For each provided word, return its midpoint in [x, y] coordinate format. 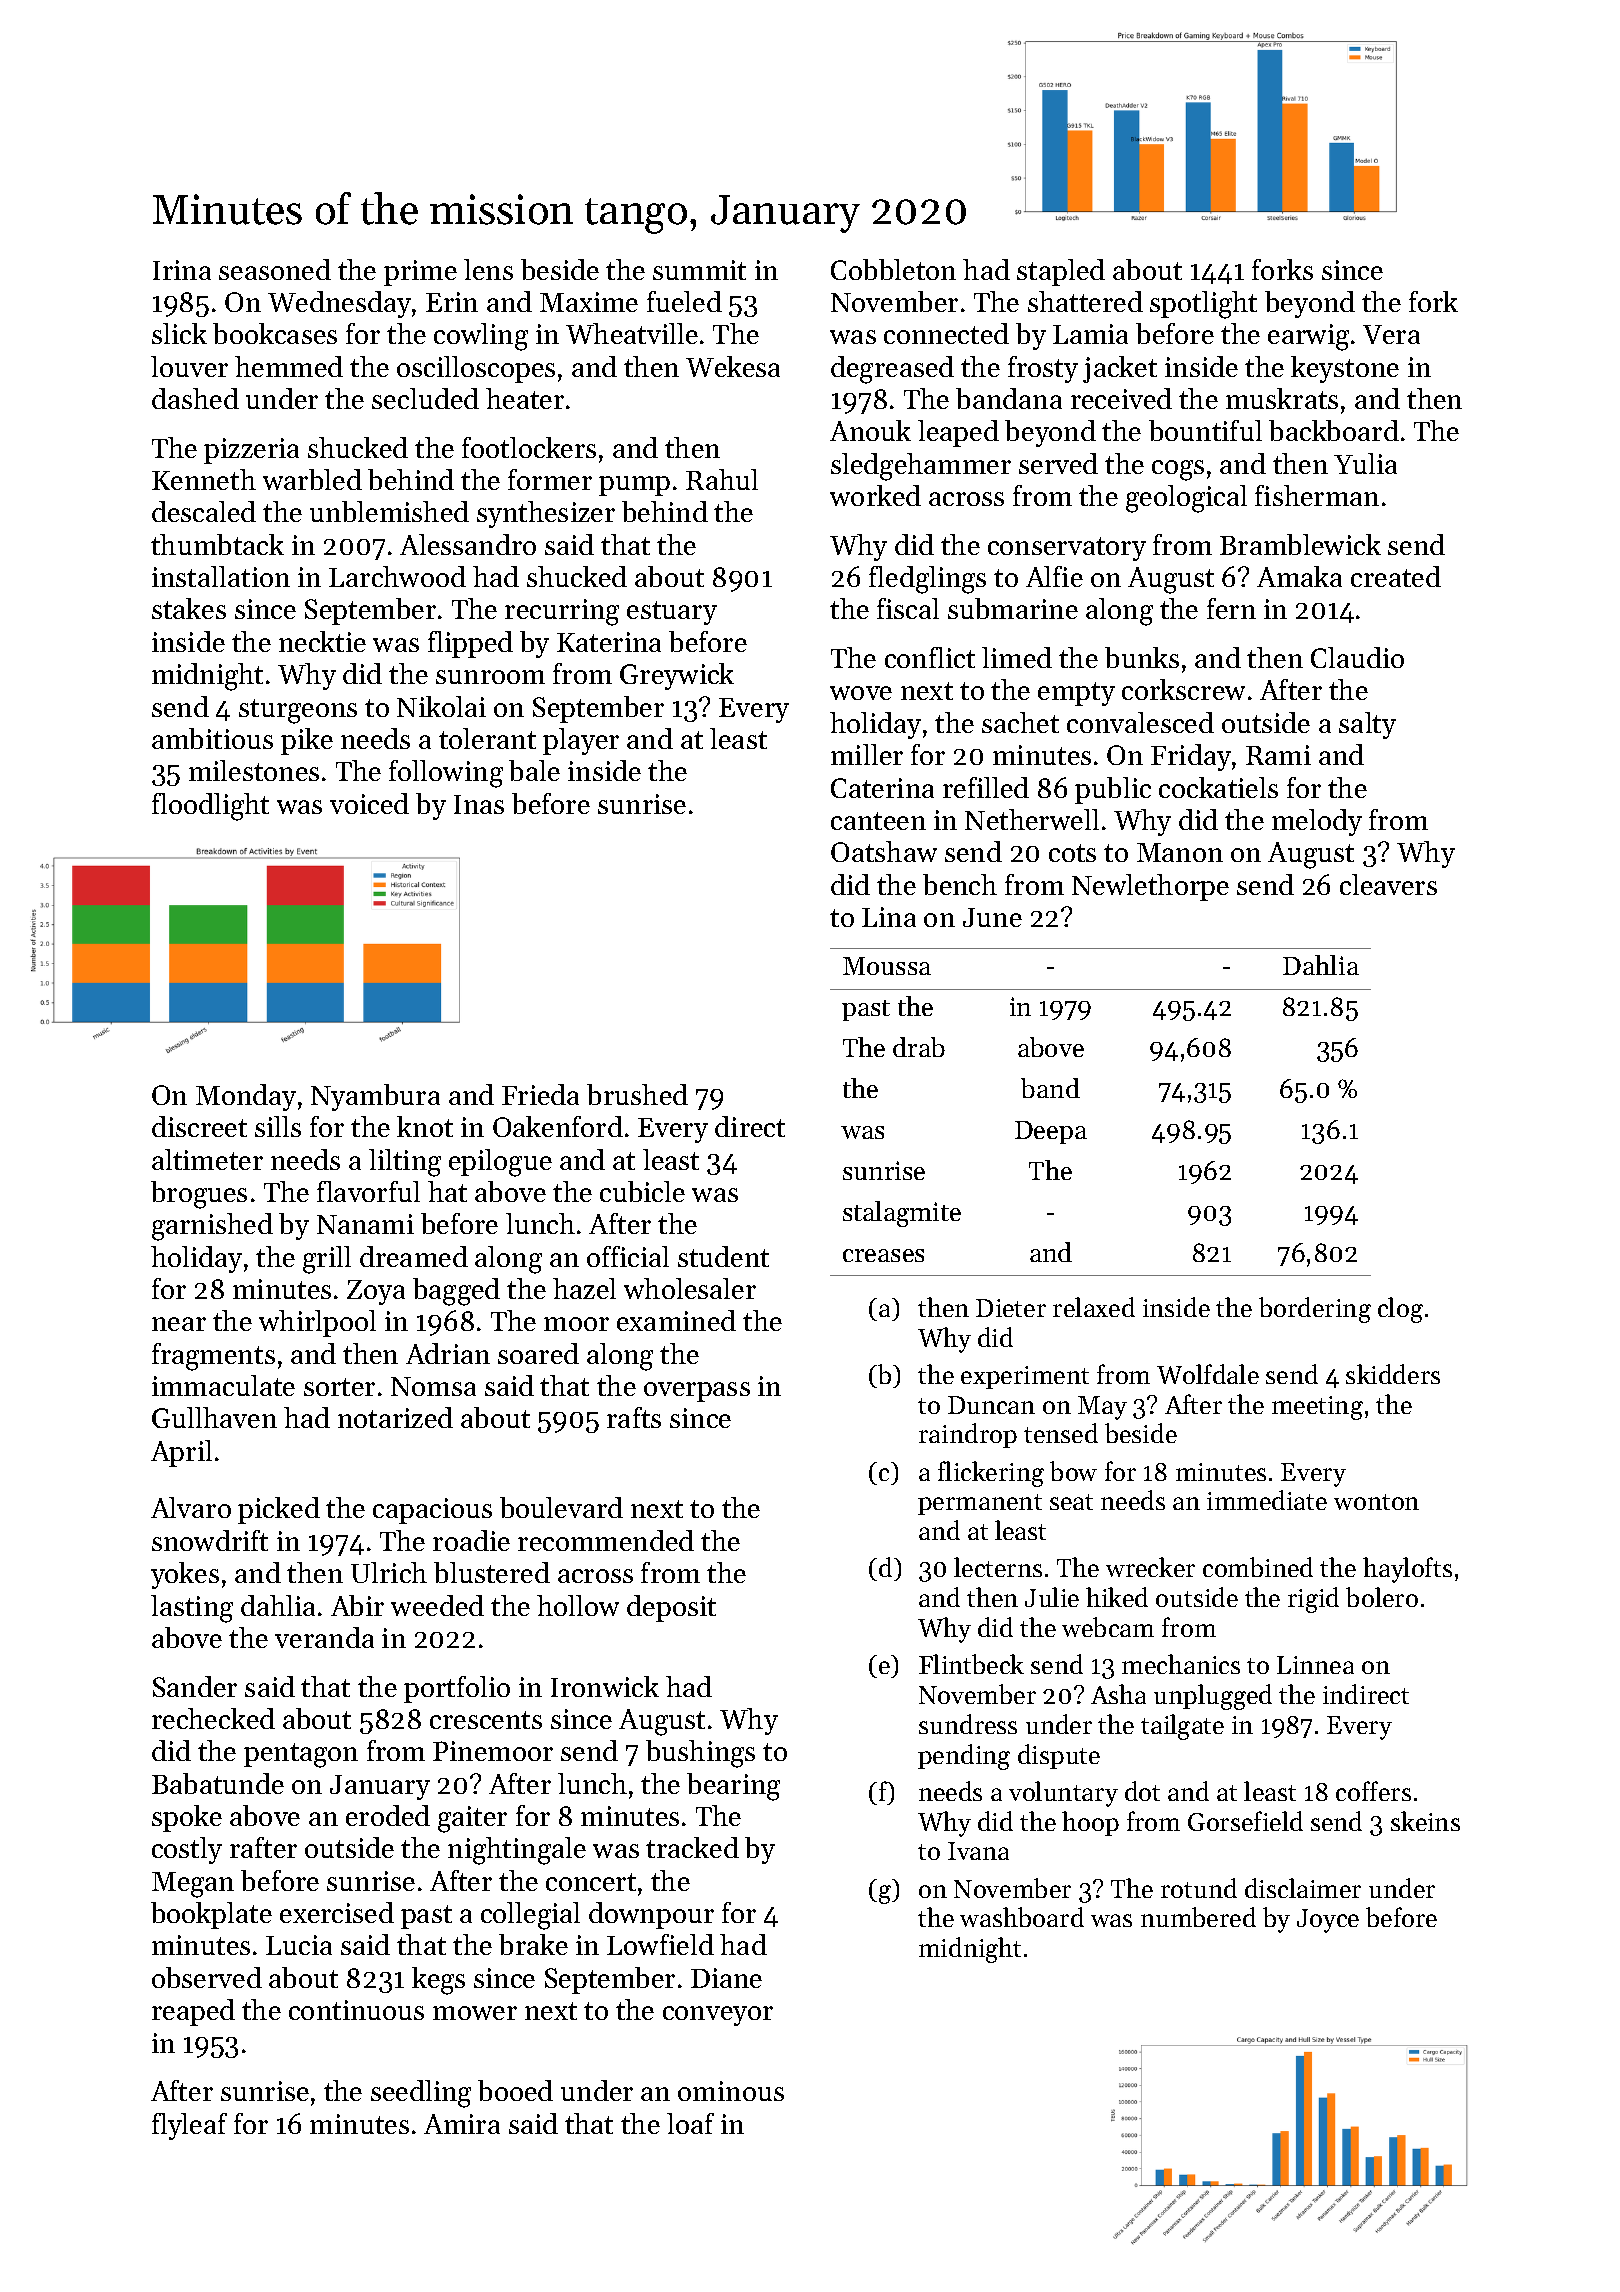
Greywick [677, 676]
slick [179, 333]
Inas [479, 804]
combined [1258, 1567]
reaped [193, 2012]
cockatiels [1218, 787]
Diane [726, 1978]
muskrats [1282, 398]
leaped [958, 433]
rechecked [213, 1718]
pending [964, 1757]
